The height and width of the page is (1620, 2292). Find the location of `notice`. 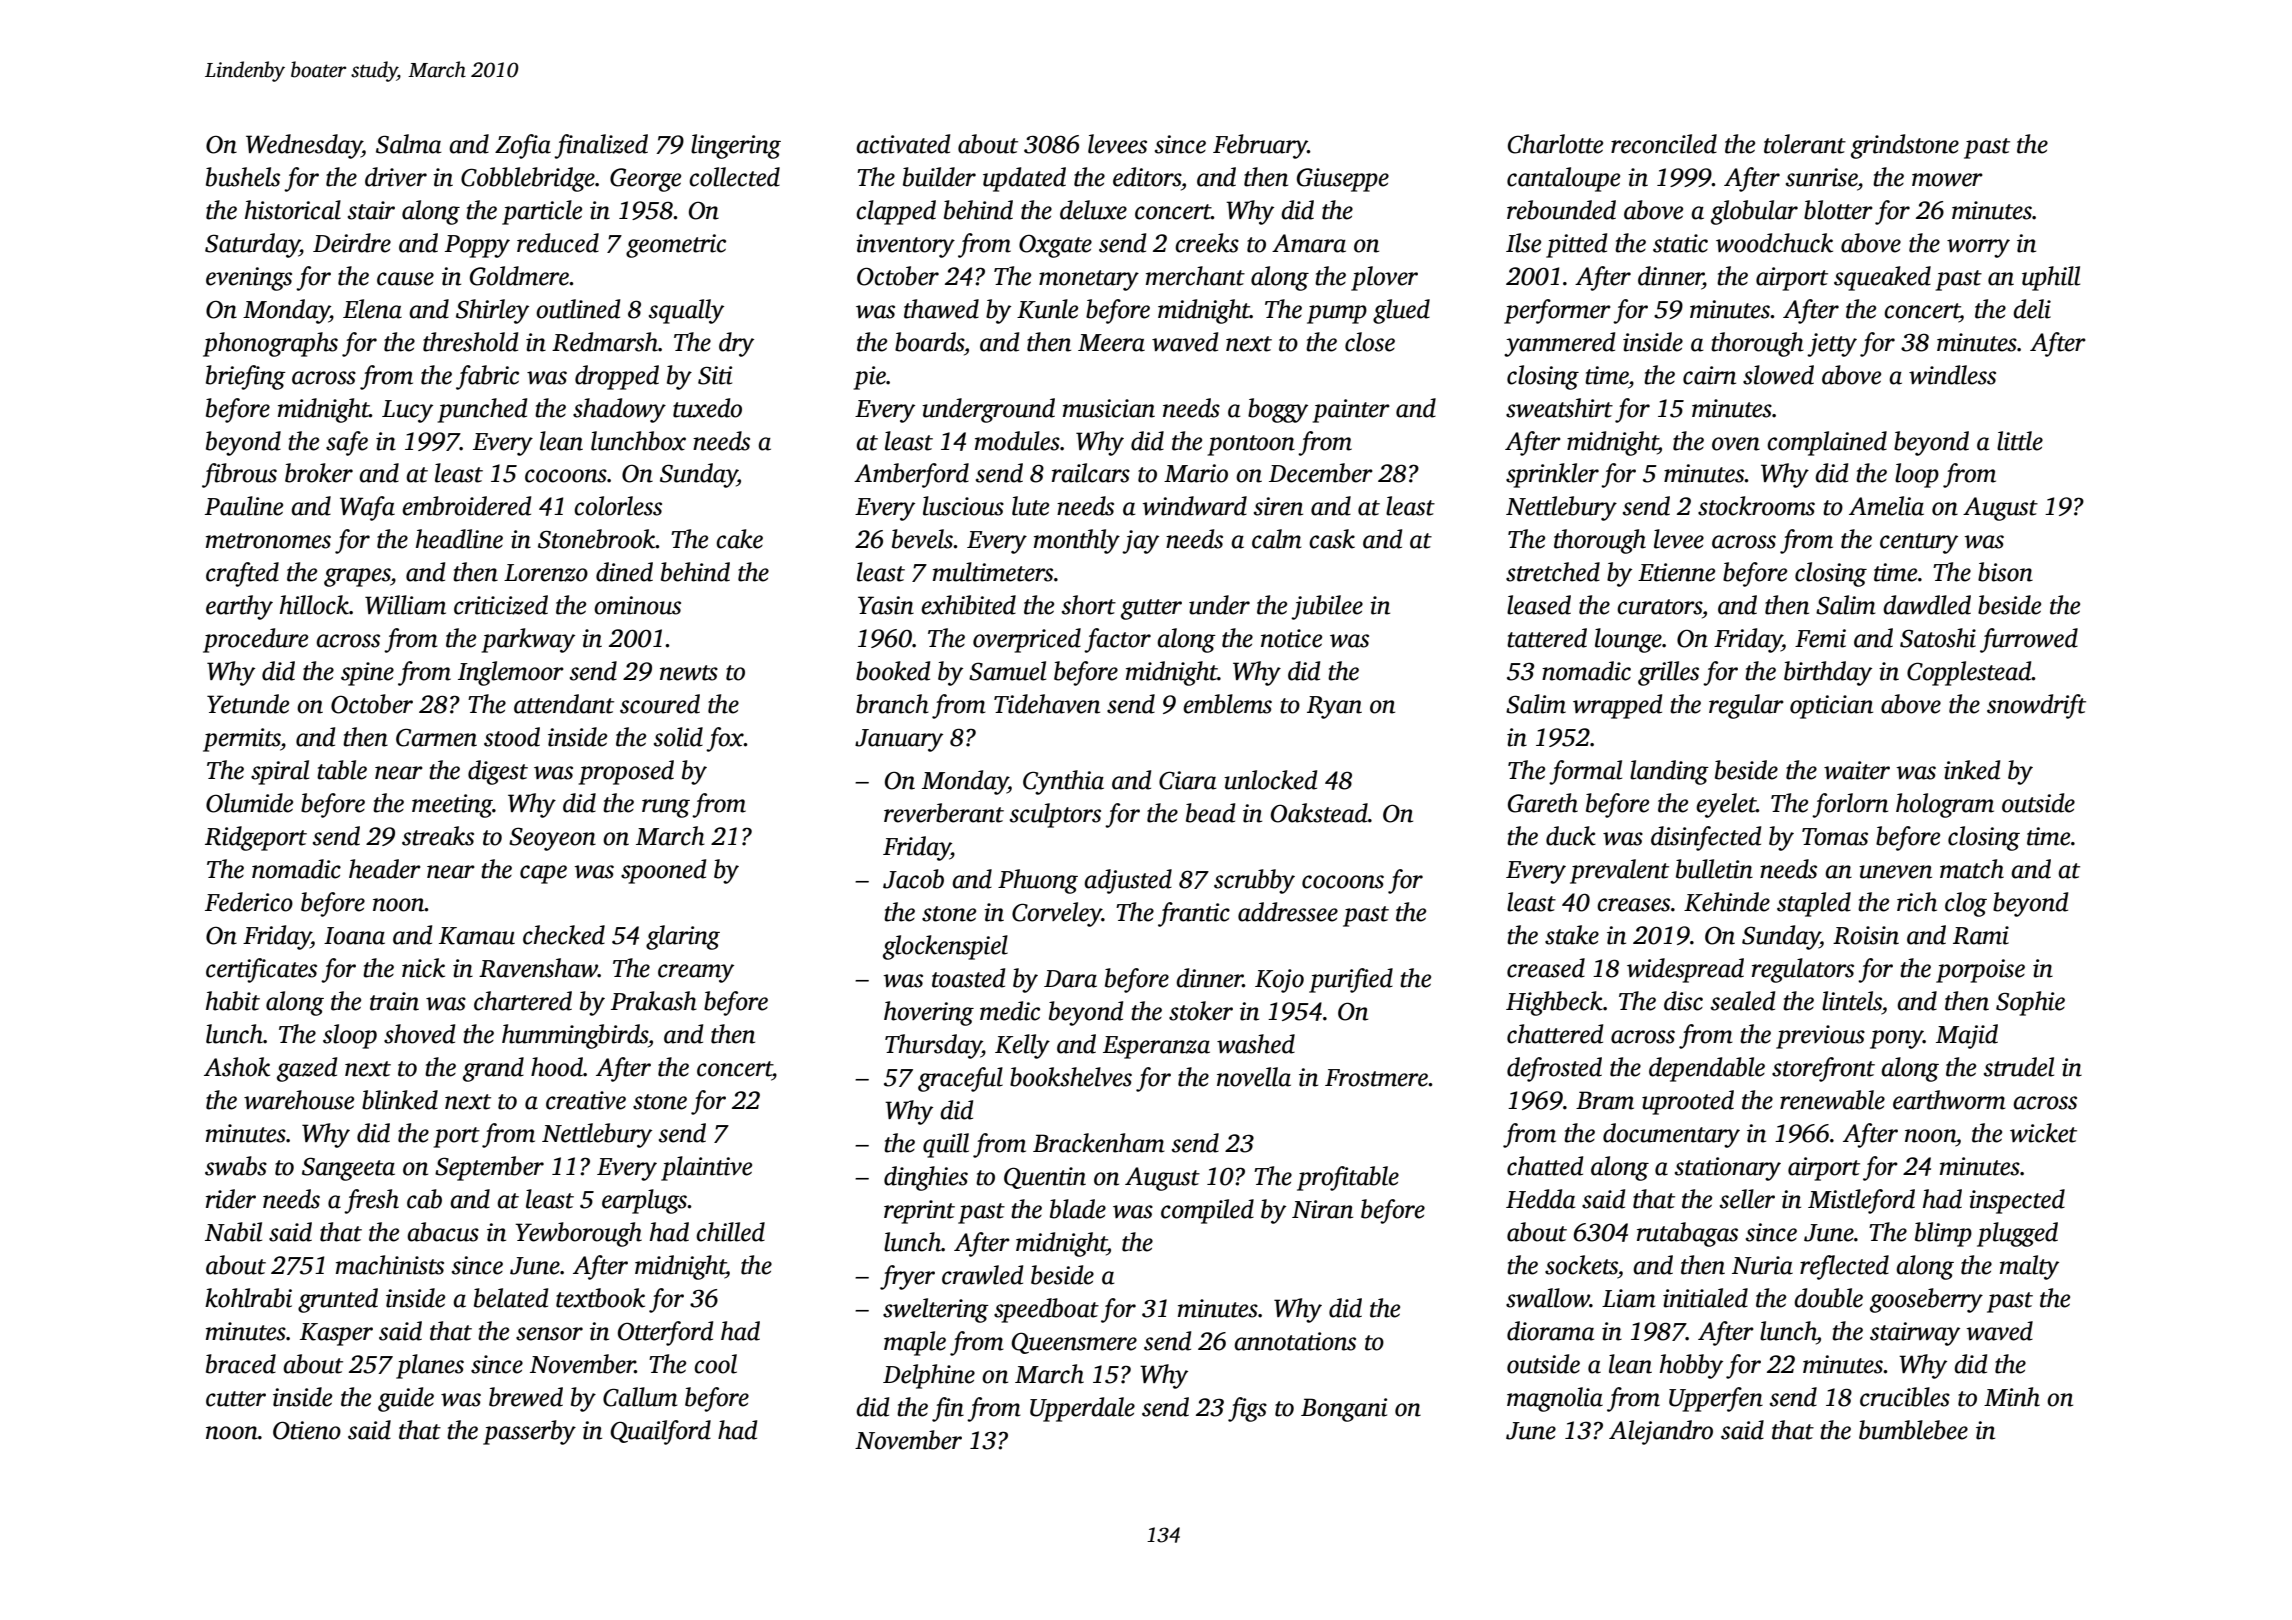

notice is located at coordinates (1291, 638).
